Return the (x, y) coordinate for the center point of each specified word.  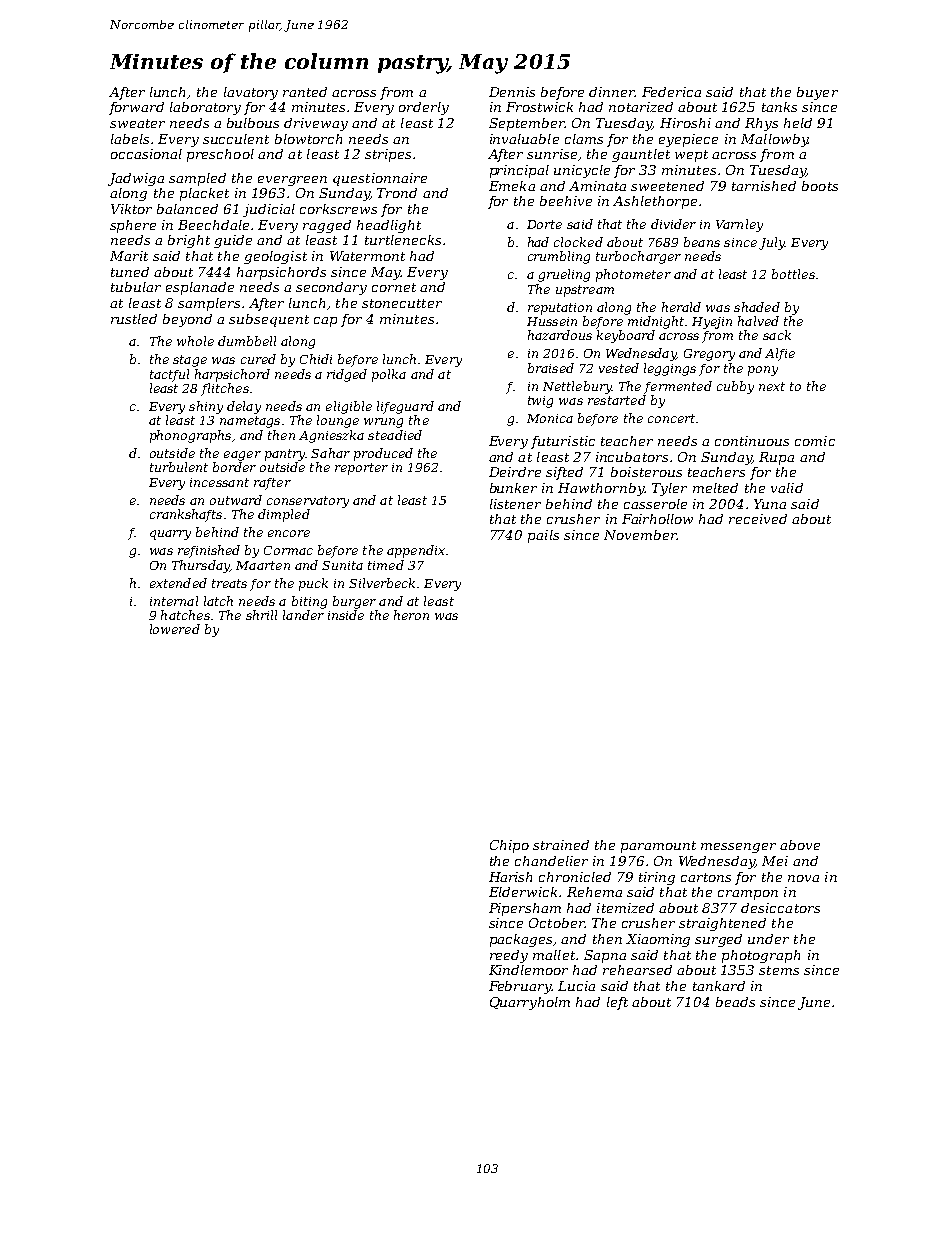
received (758, 519)
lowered (175, 629)
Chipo (509, 846)
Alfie (780, 354)
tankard (719, 986)
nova (803, 878)
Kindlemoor (528, 970)
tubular (136, 287)
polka (389, 375)
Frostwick (539, 107)
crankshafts (186, 515)
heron (411, 615)
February (520, 987)
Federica (671, 92)
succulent (236, 139)
